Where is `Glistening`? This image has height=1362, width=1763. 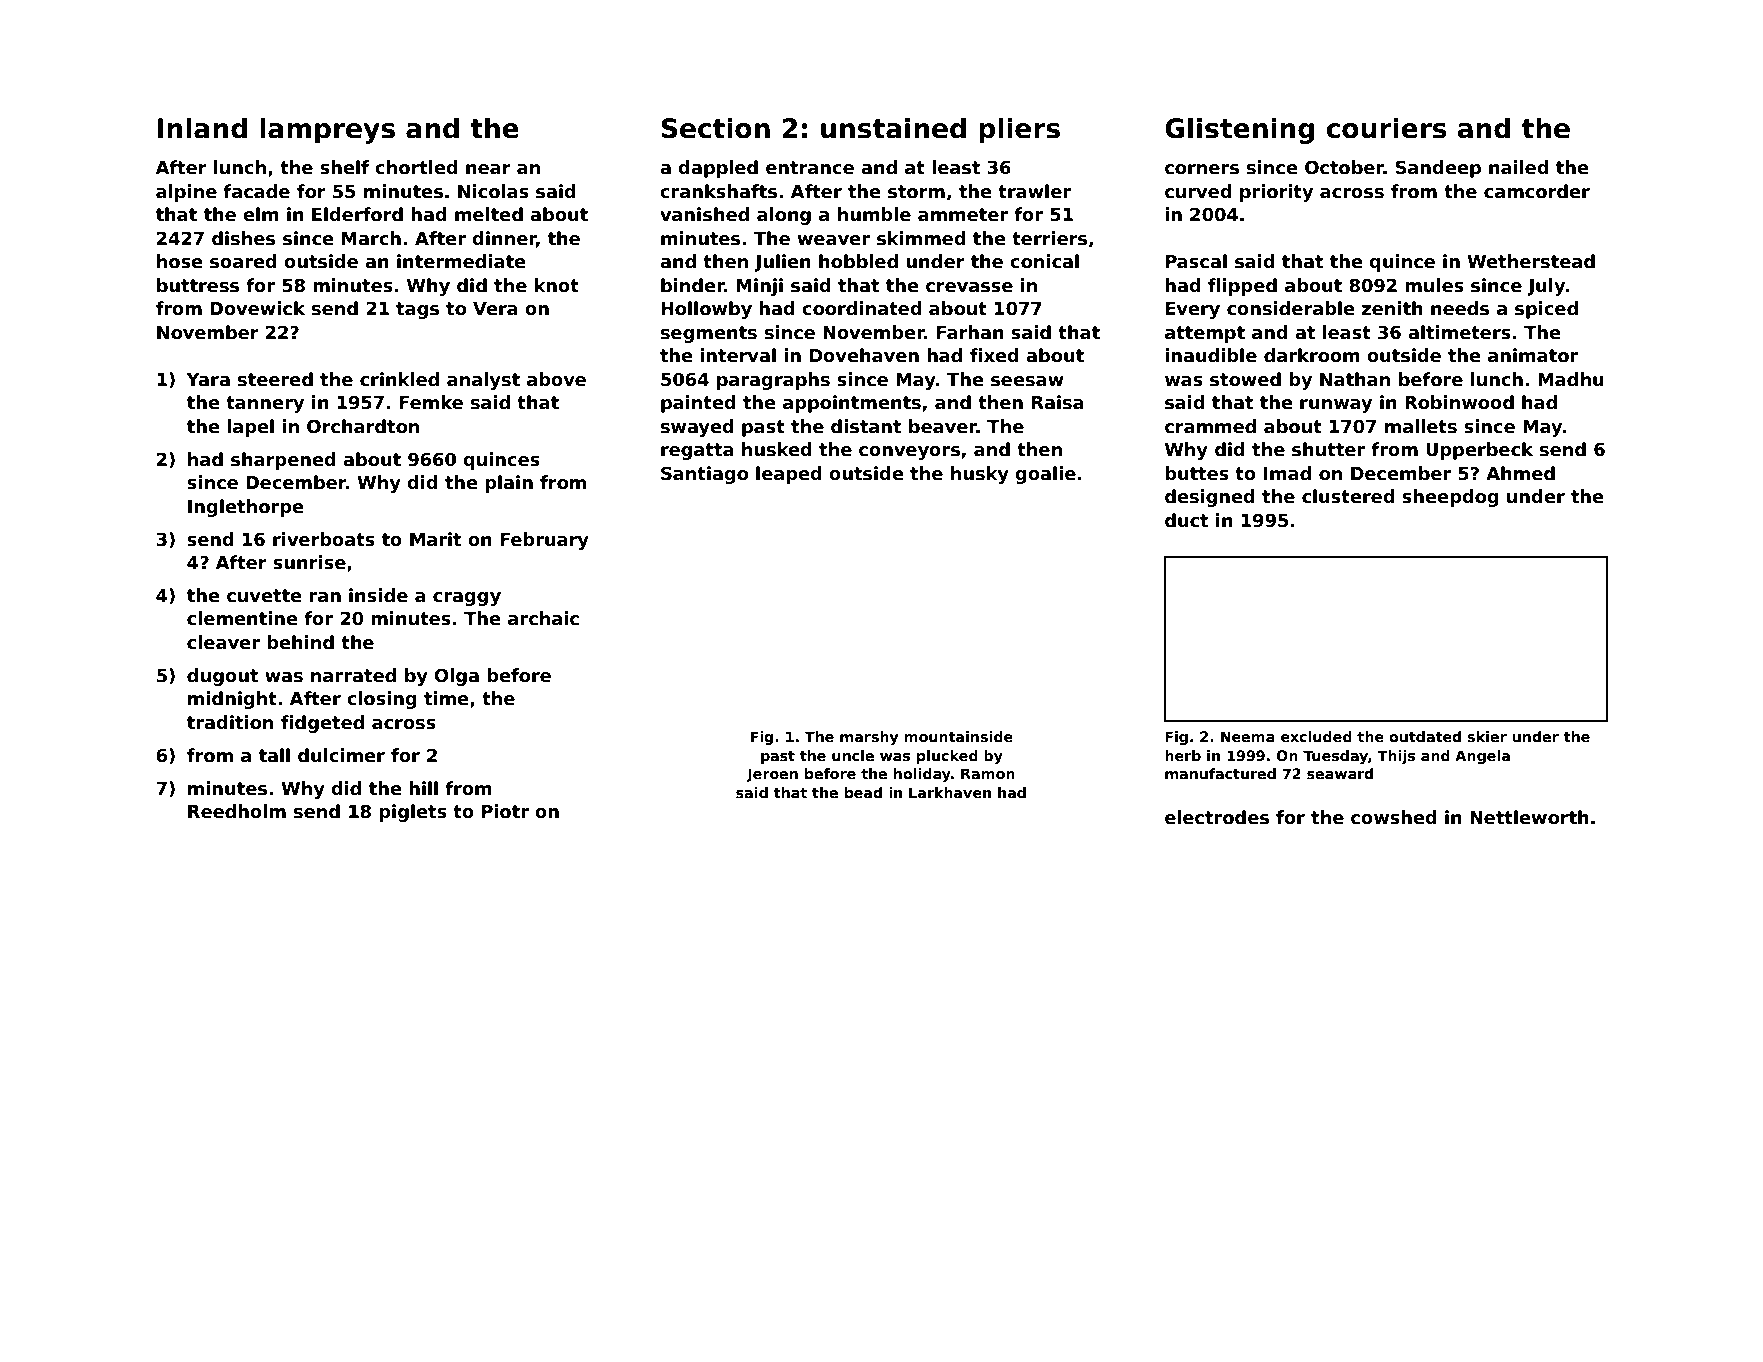
Glistening is located at coordinates (1239, 130).
